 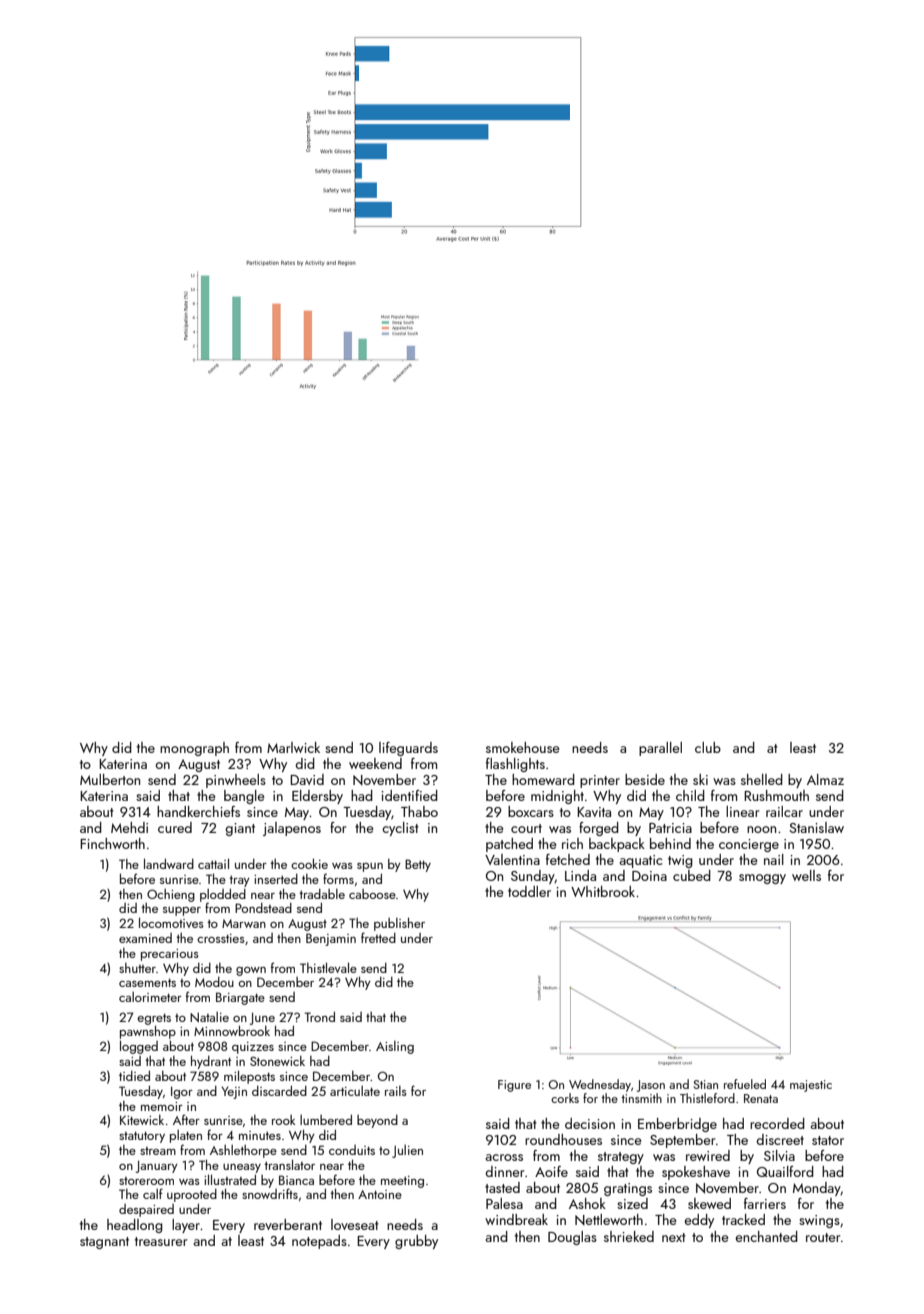 I want to click on majestic, so click(x=811, y=1086).
